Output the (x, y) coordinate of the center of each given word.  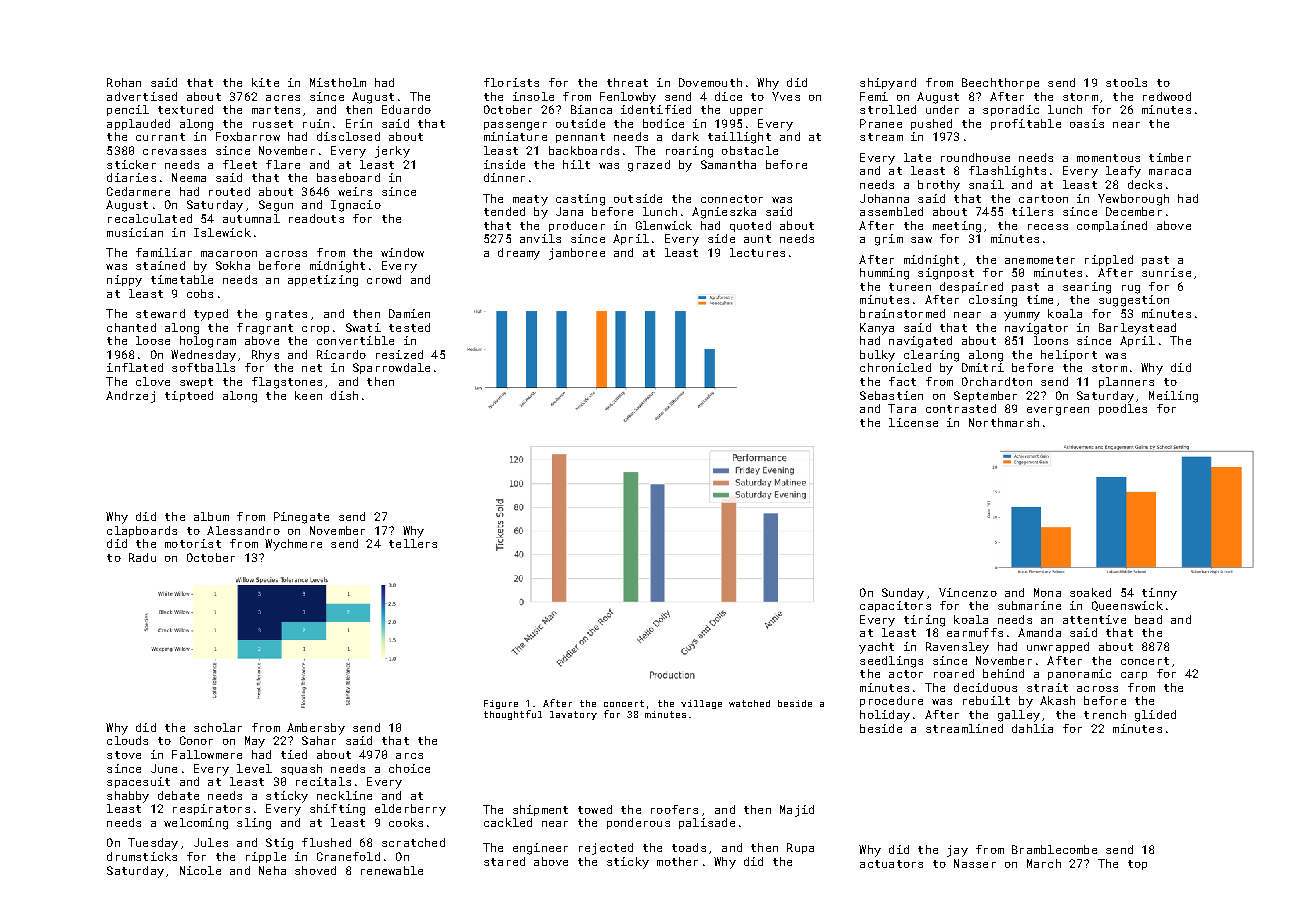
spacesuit (138, 782)
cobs (200, 293)
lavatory (573, 715)
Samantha (728, 164)
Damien (409, 313)
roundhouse (975, 157)
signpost (946, 274)
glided (1155, 716)
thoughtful (513, 715)
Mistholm (338, 82)
